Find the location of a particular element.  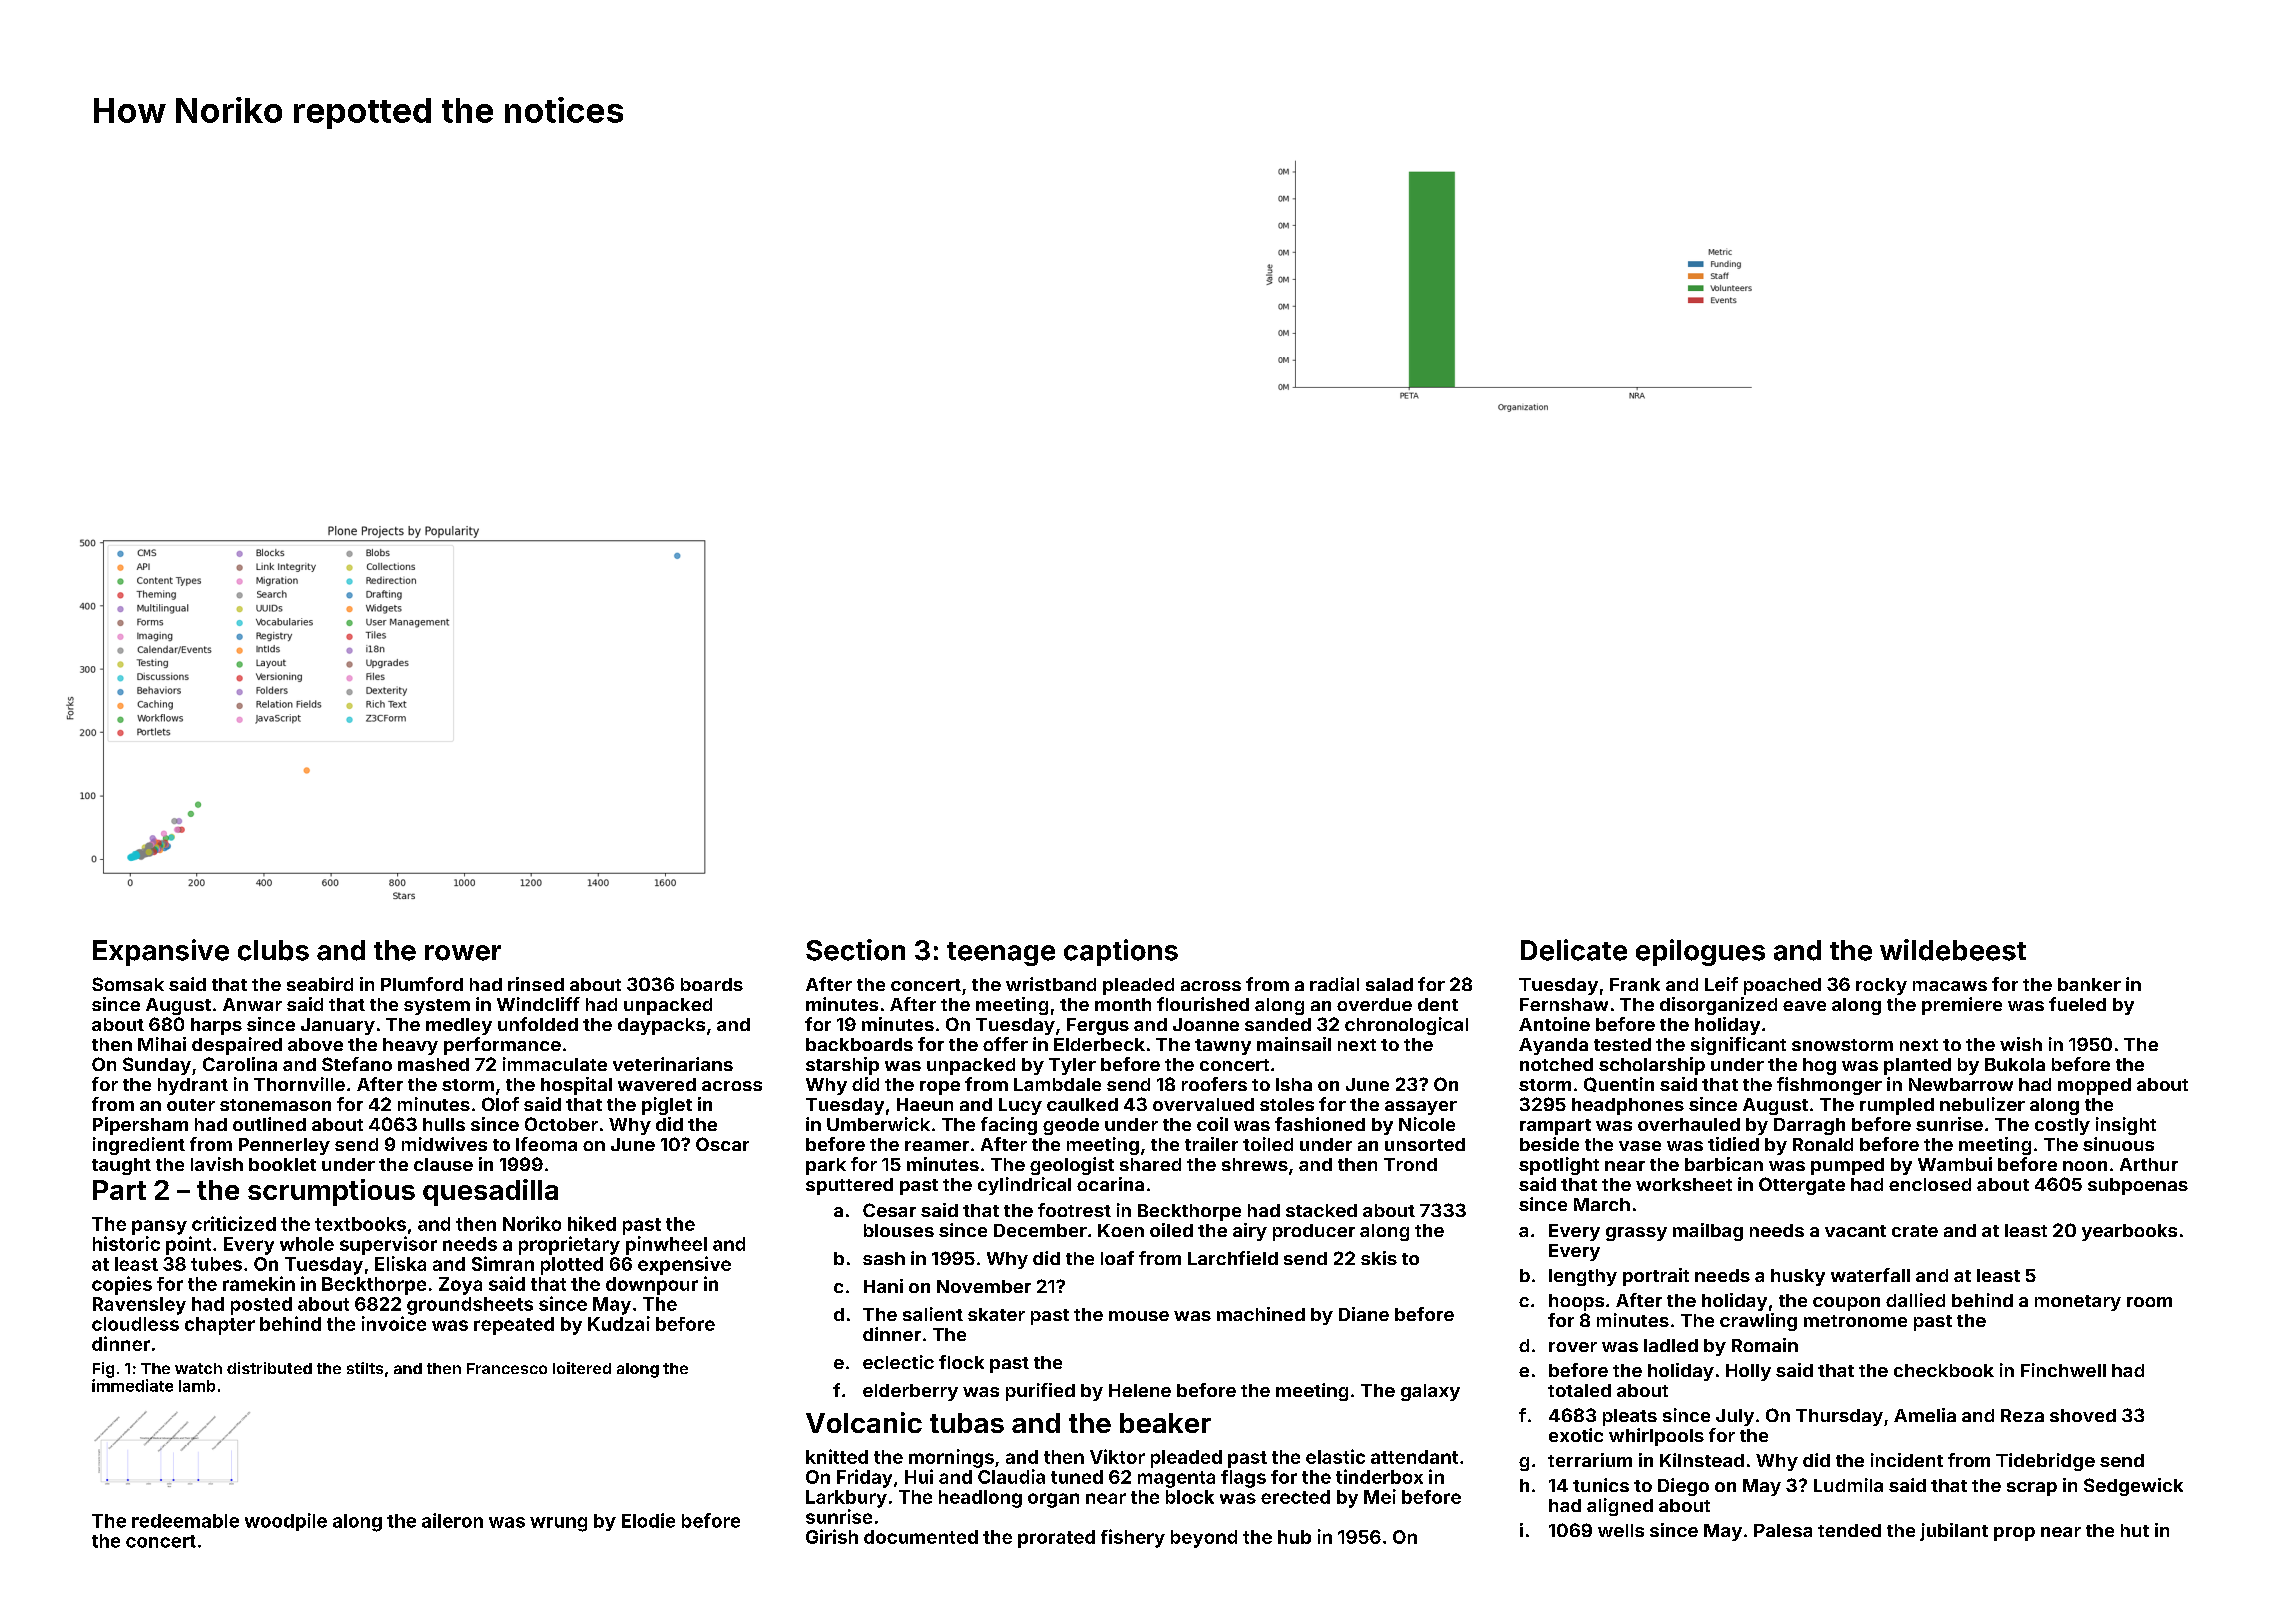

veterinarians is located at coordinates (673, 1064).
